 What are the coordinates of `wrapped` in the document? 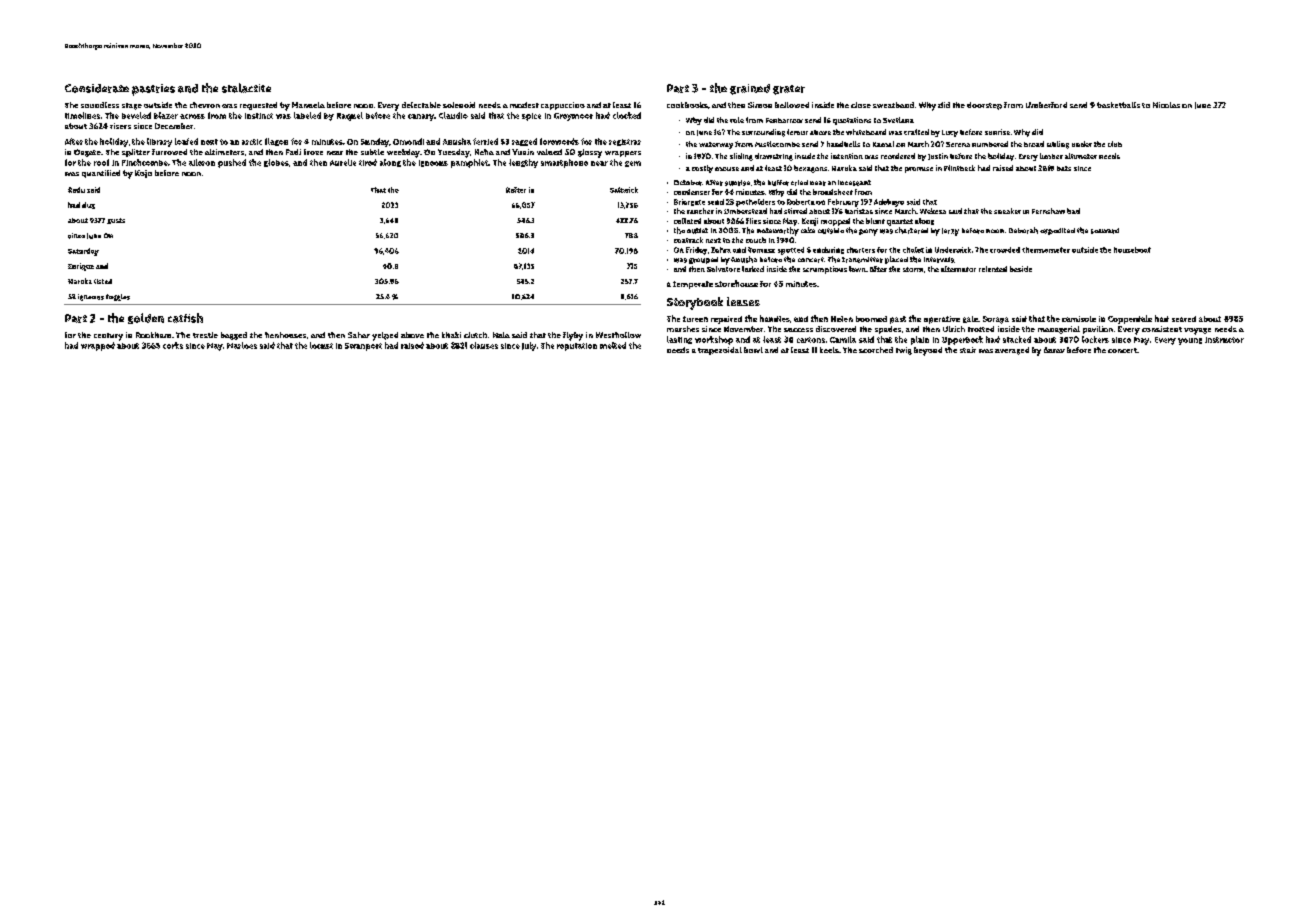 It's located at (98, 346).
